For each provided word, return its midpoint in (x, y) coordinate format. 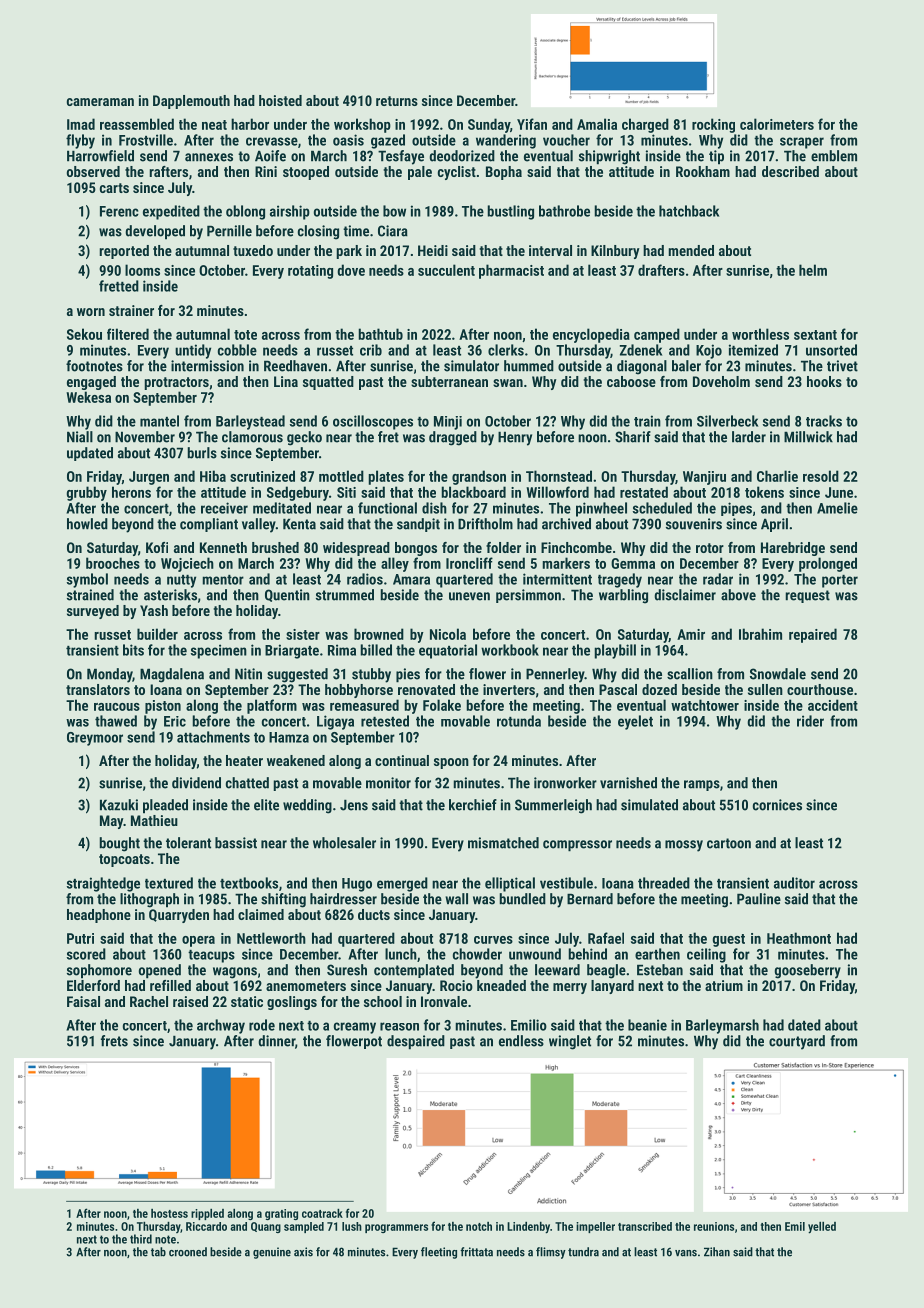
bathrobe (564, 211)
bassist (236, 843)
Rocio (456, 985)
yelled (822, 1228)
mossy (684, 846)
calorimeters (777, 124)
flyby (80, 141)
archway (221, 1026)
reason (399, 1026)
